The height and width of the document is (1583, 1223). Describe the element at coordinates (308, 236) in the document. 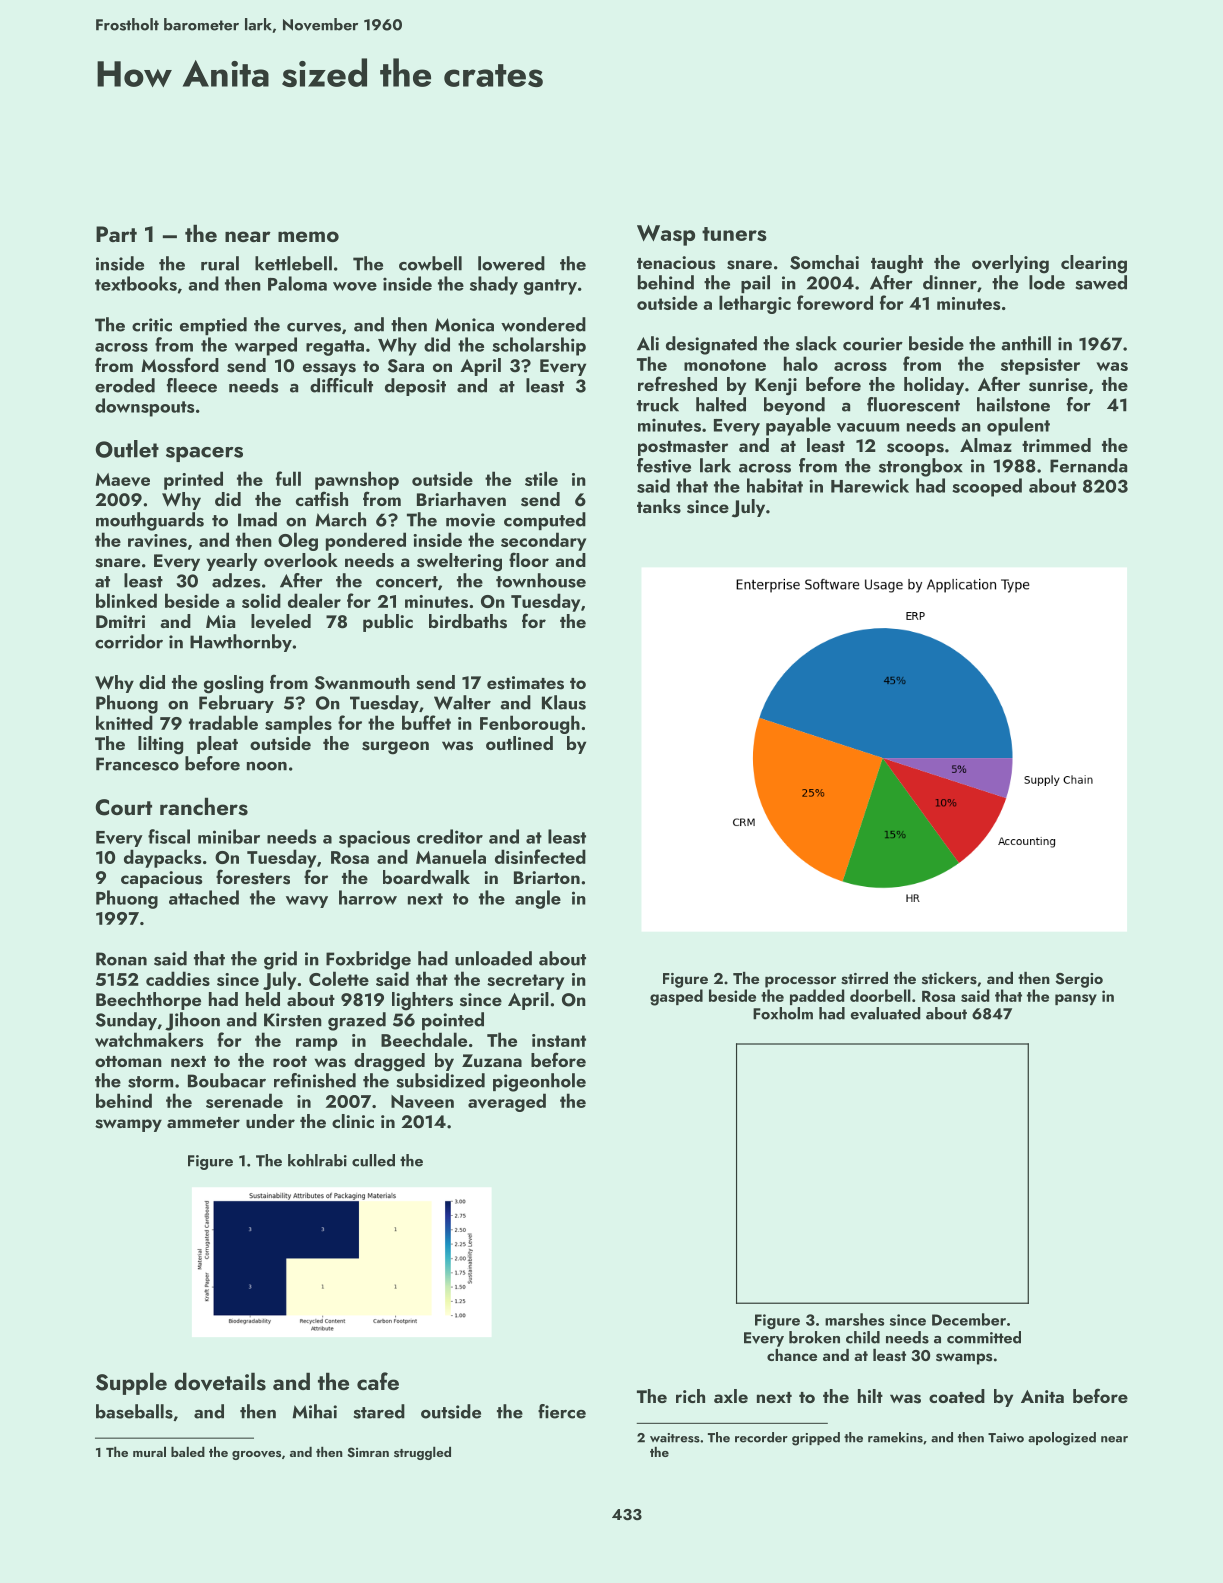

I see `memo` at that location.
